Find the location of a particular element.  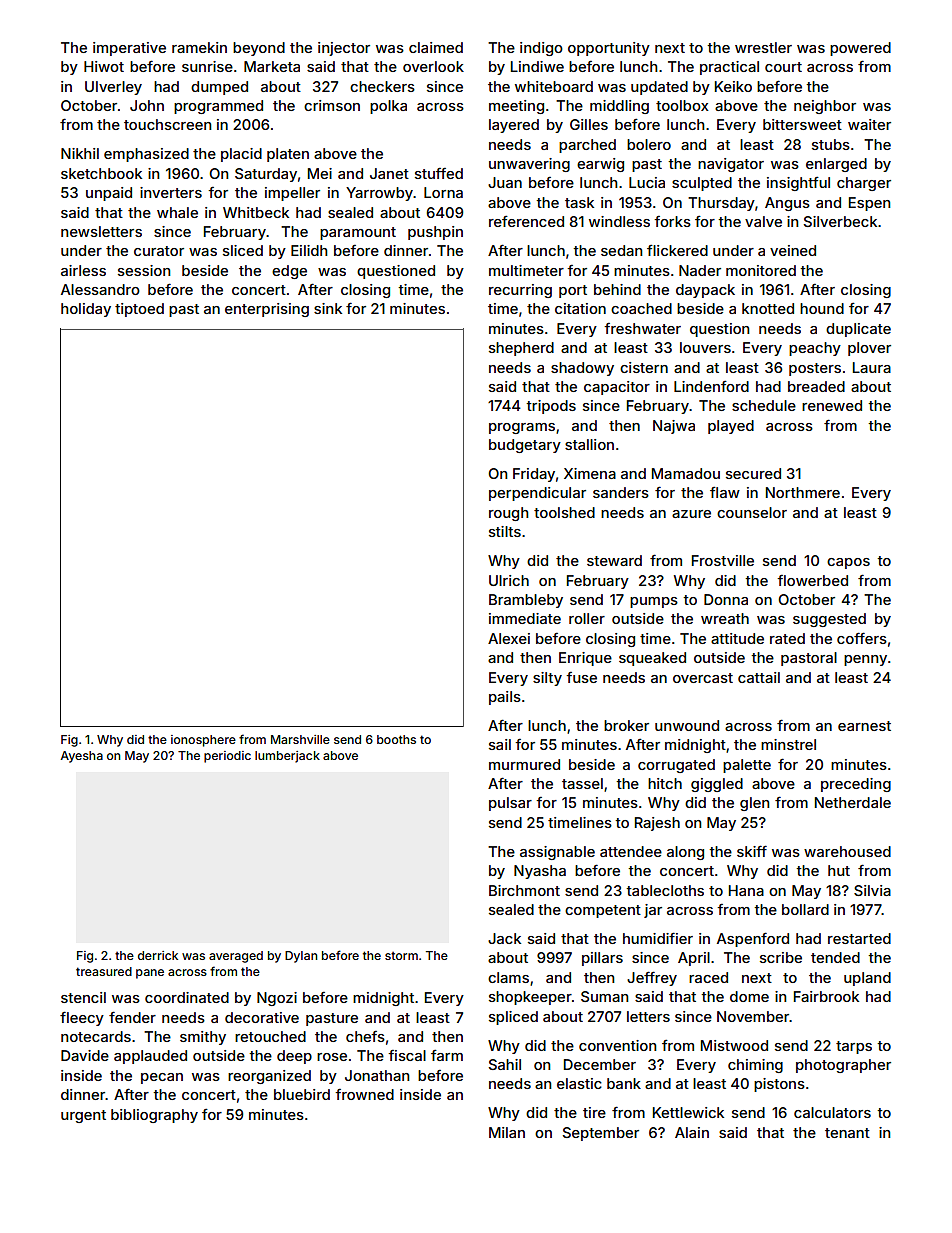

suggested is located at coordinates (829, 620).
